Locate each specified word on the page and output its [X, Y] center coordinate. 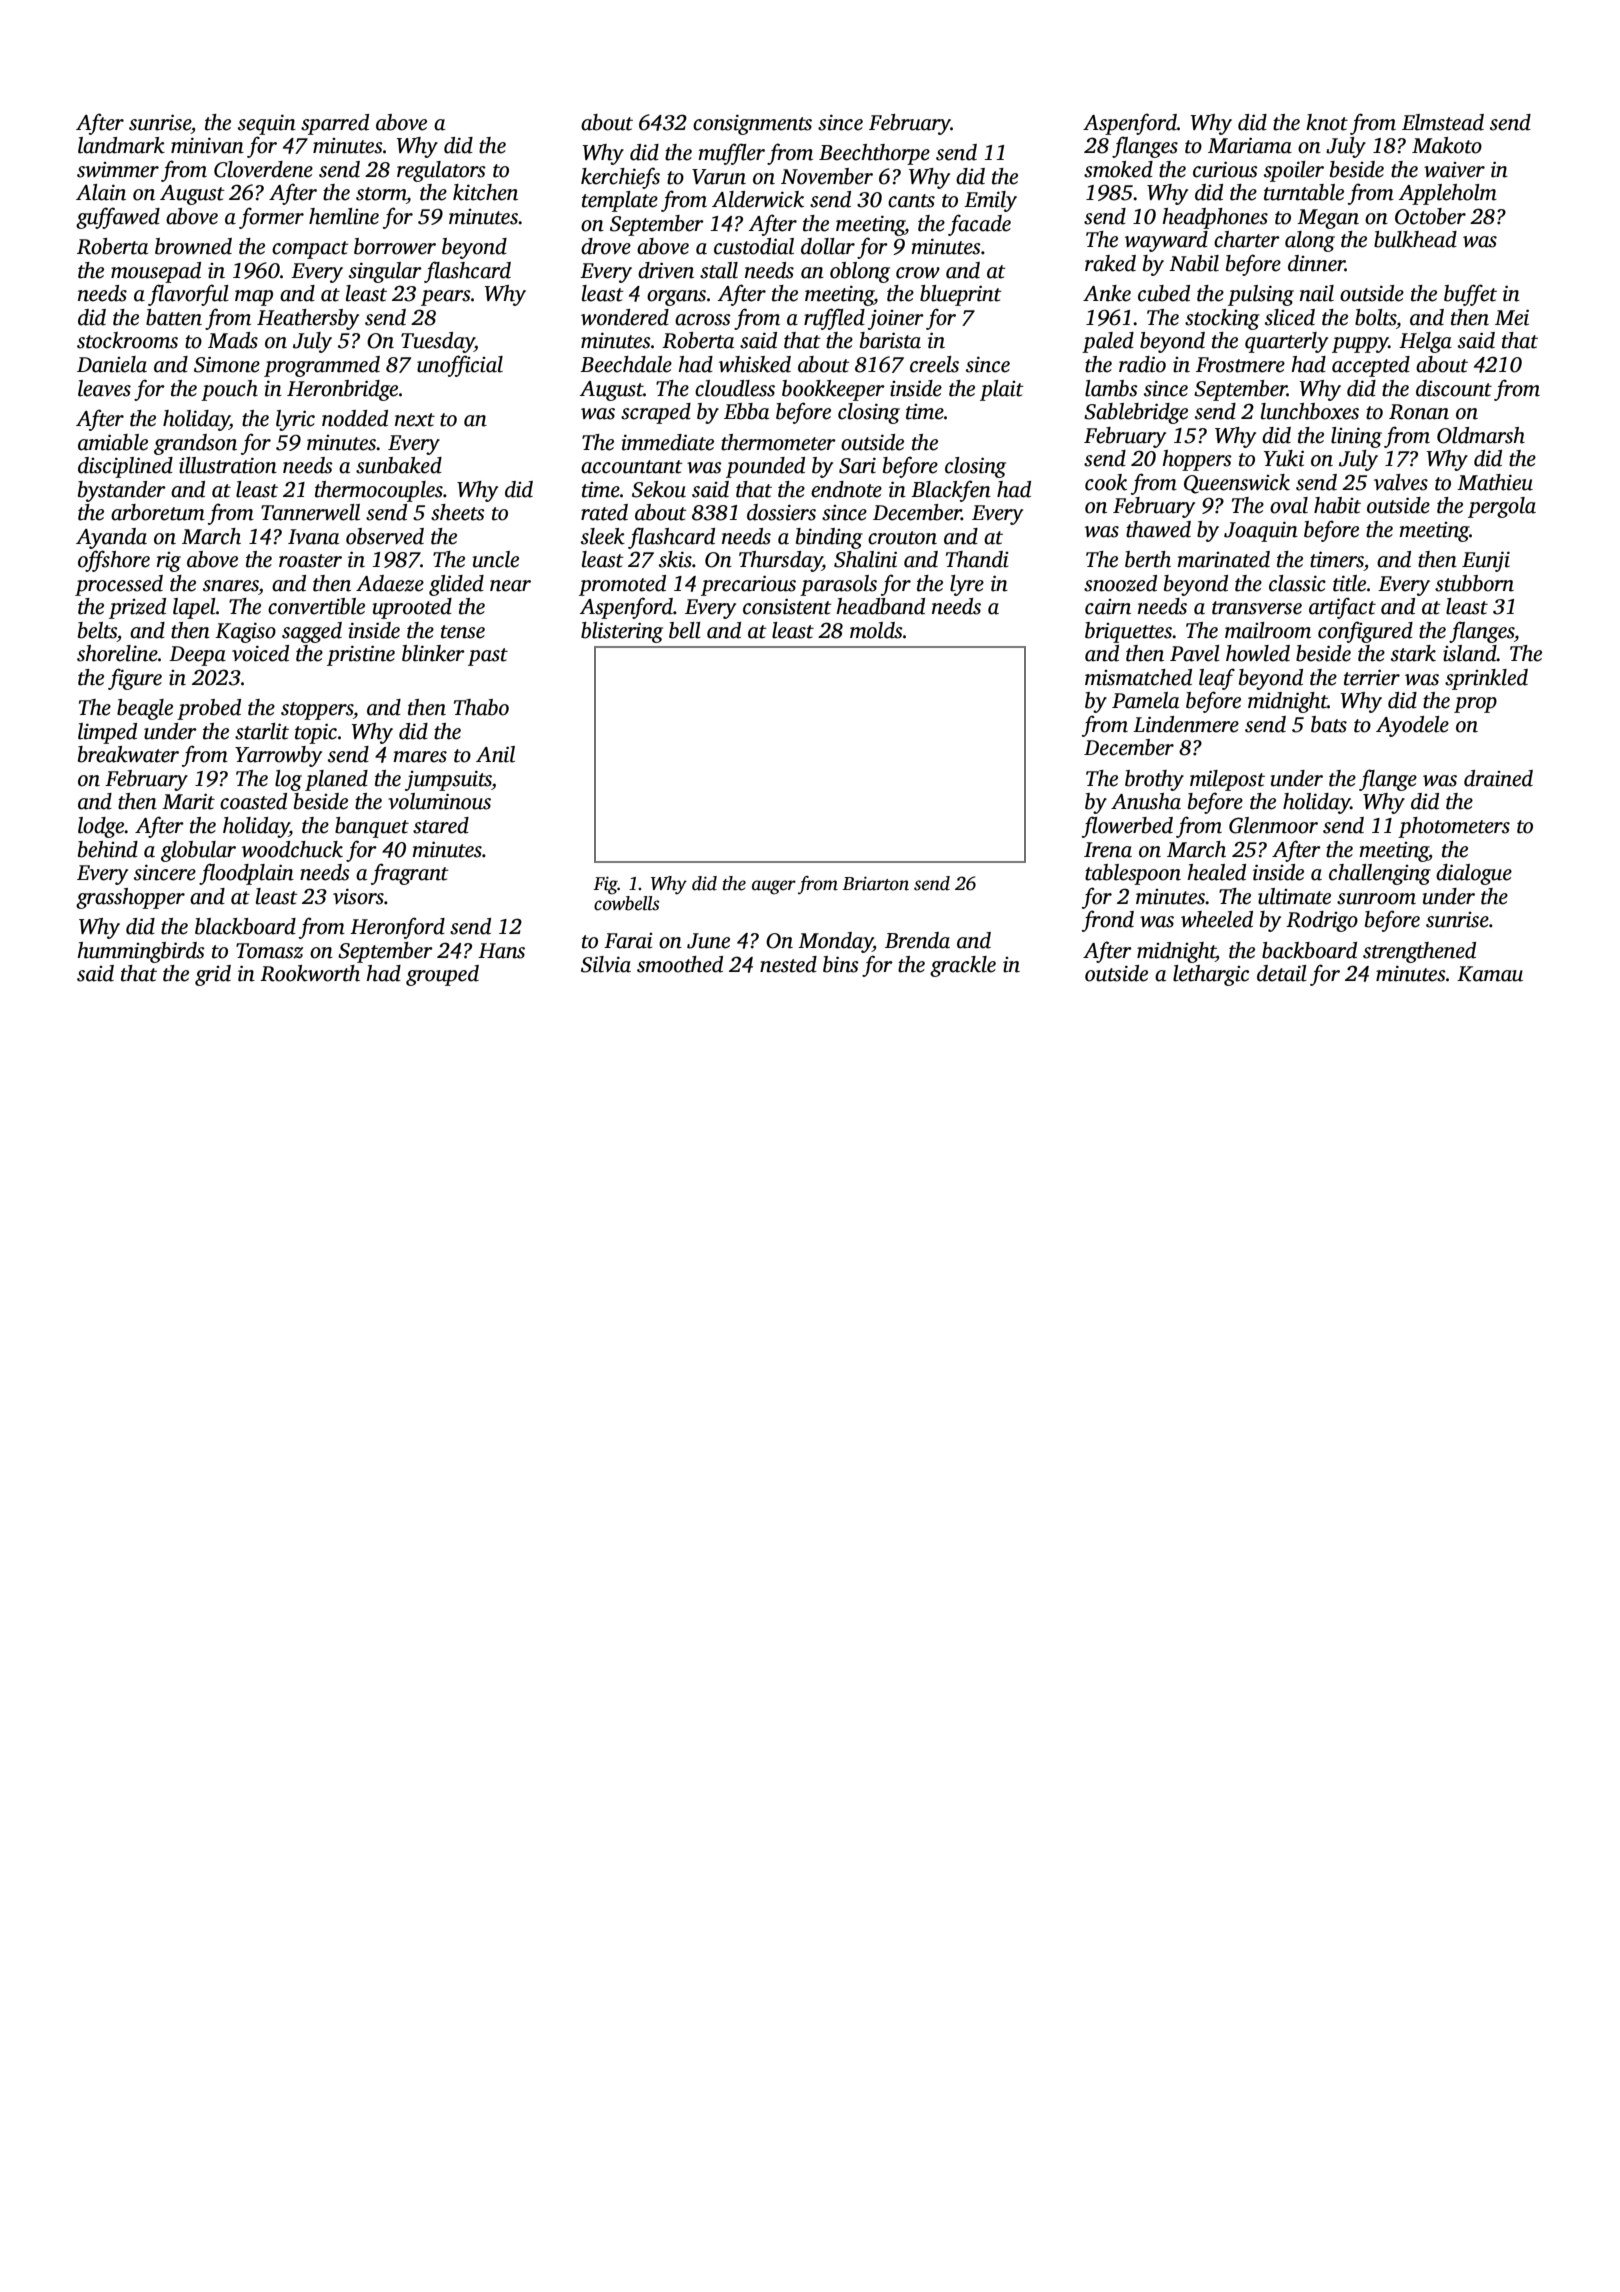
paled [1108, 342]
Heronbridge [342, 390]
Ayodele [1412, 726]
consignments [752, 124]
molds [876, 630]
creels [934, 364]
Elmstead [1443, 122]
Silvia [606, 964]
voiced [260, 653]
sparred [335, 124]
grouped [442, 975]
